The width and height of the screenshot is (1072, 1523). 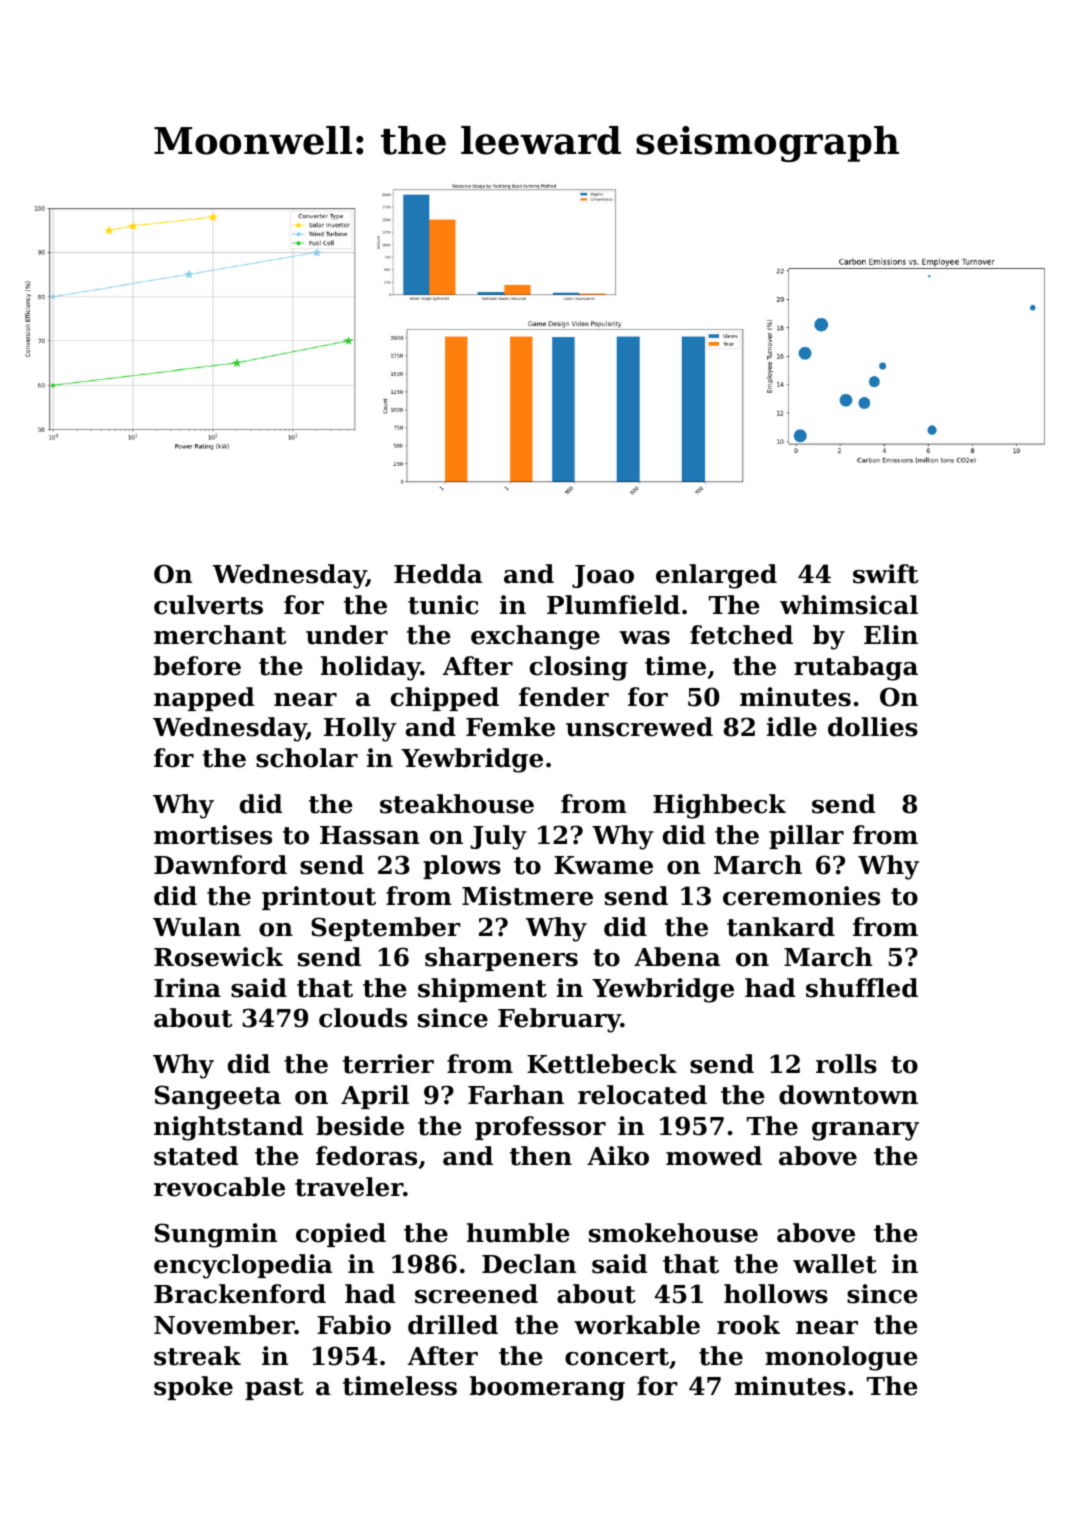 What do you see at coordinates (741, 635) in the screenshot?
I see `fetched` at bounding box center [741, 635].
